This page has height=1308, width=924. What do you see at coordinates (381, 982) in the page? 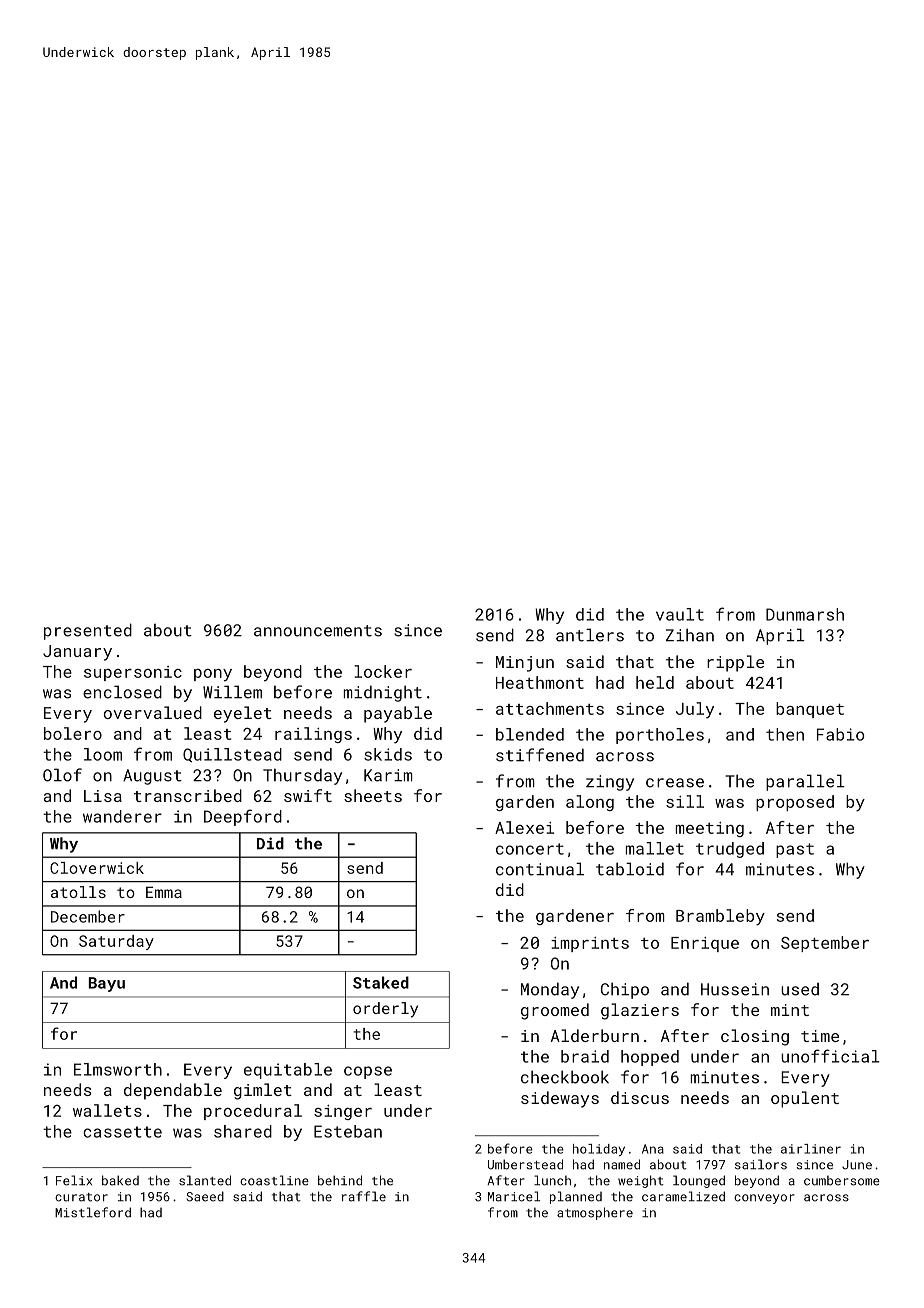
I see `Staked` at bounding box center [381, 982].
